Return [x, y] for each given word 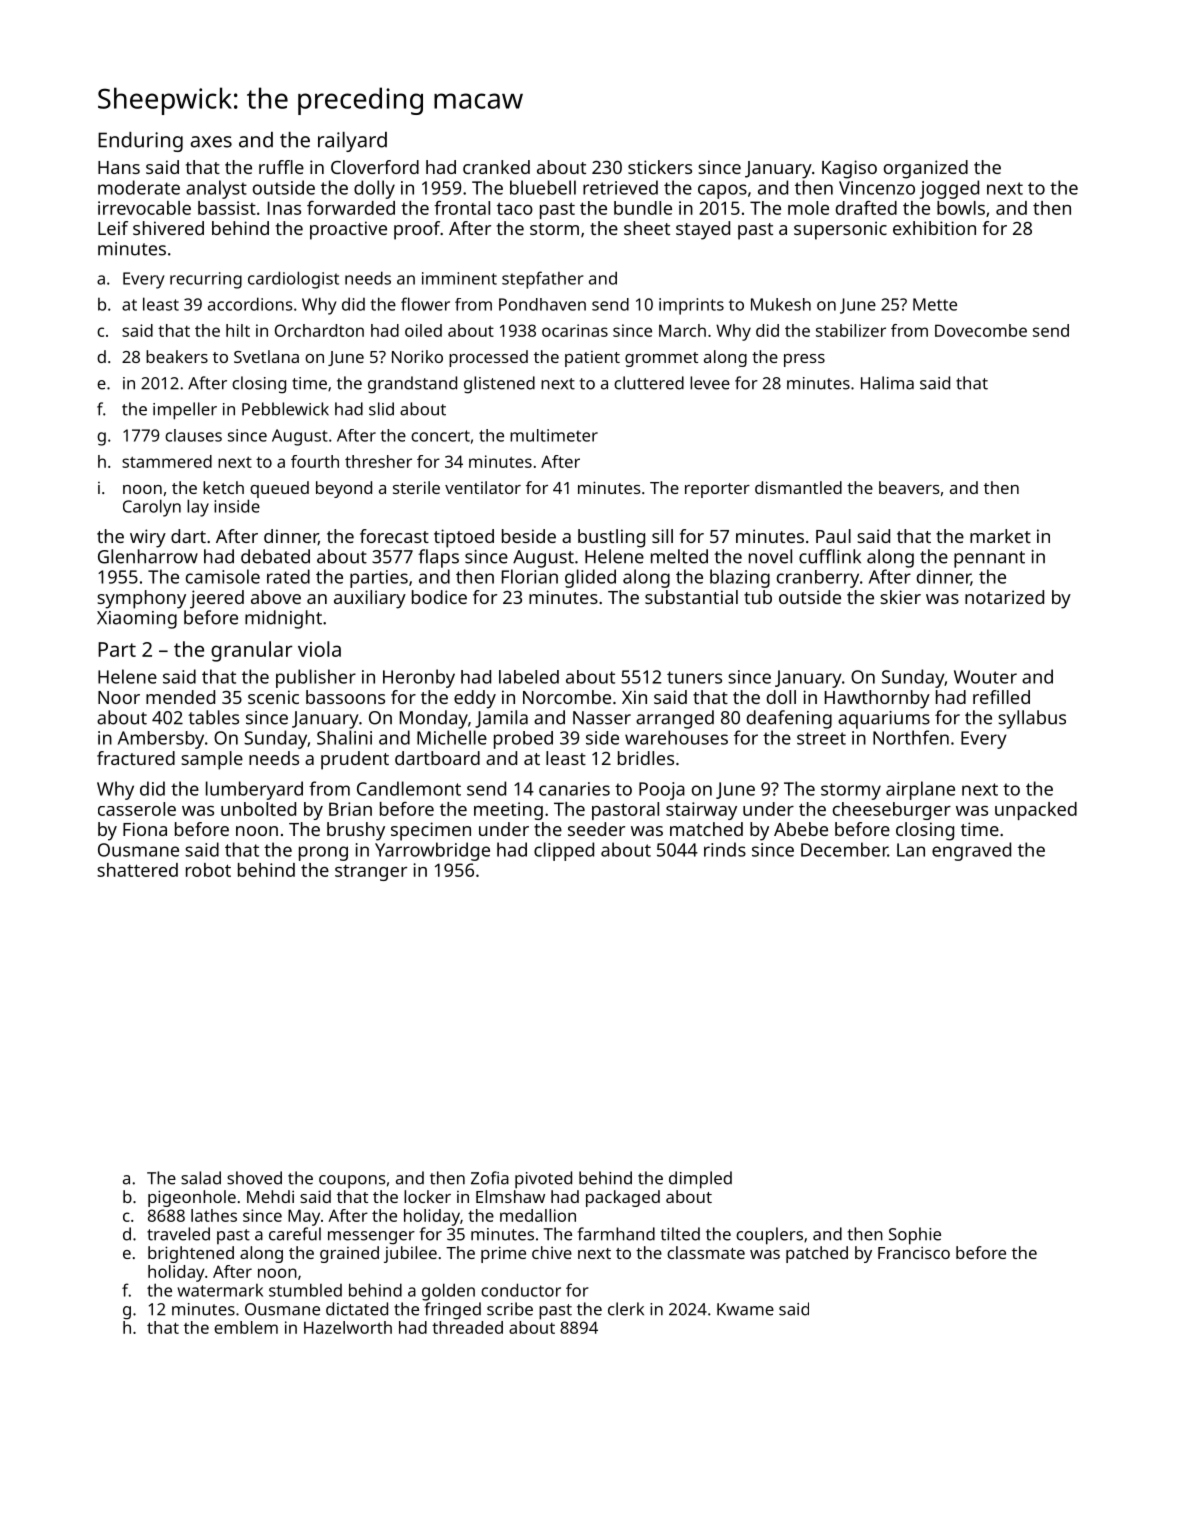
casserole [137, 809]
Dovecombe [981, 330]
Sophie [915, 1236]
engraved [971, 851]
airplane [920, 790]
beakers [177, 356]
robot [208, 870]
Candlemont [409, 788]
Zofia [490, 1178]
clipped [564, 851]
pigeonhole [192, 1198]
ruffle [281, 167]
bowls [961, 208]
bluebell [543, 187]
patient [592, 359]
